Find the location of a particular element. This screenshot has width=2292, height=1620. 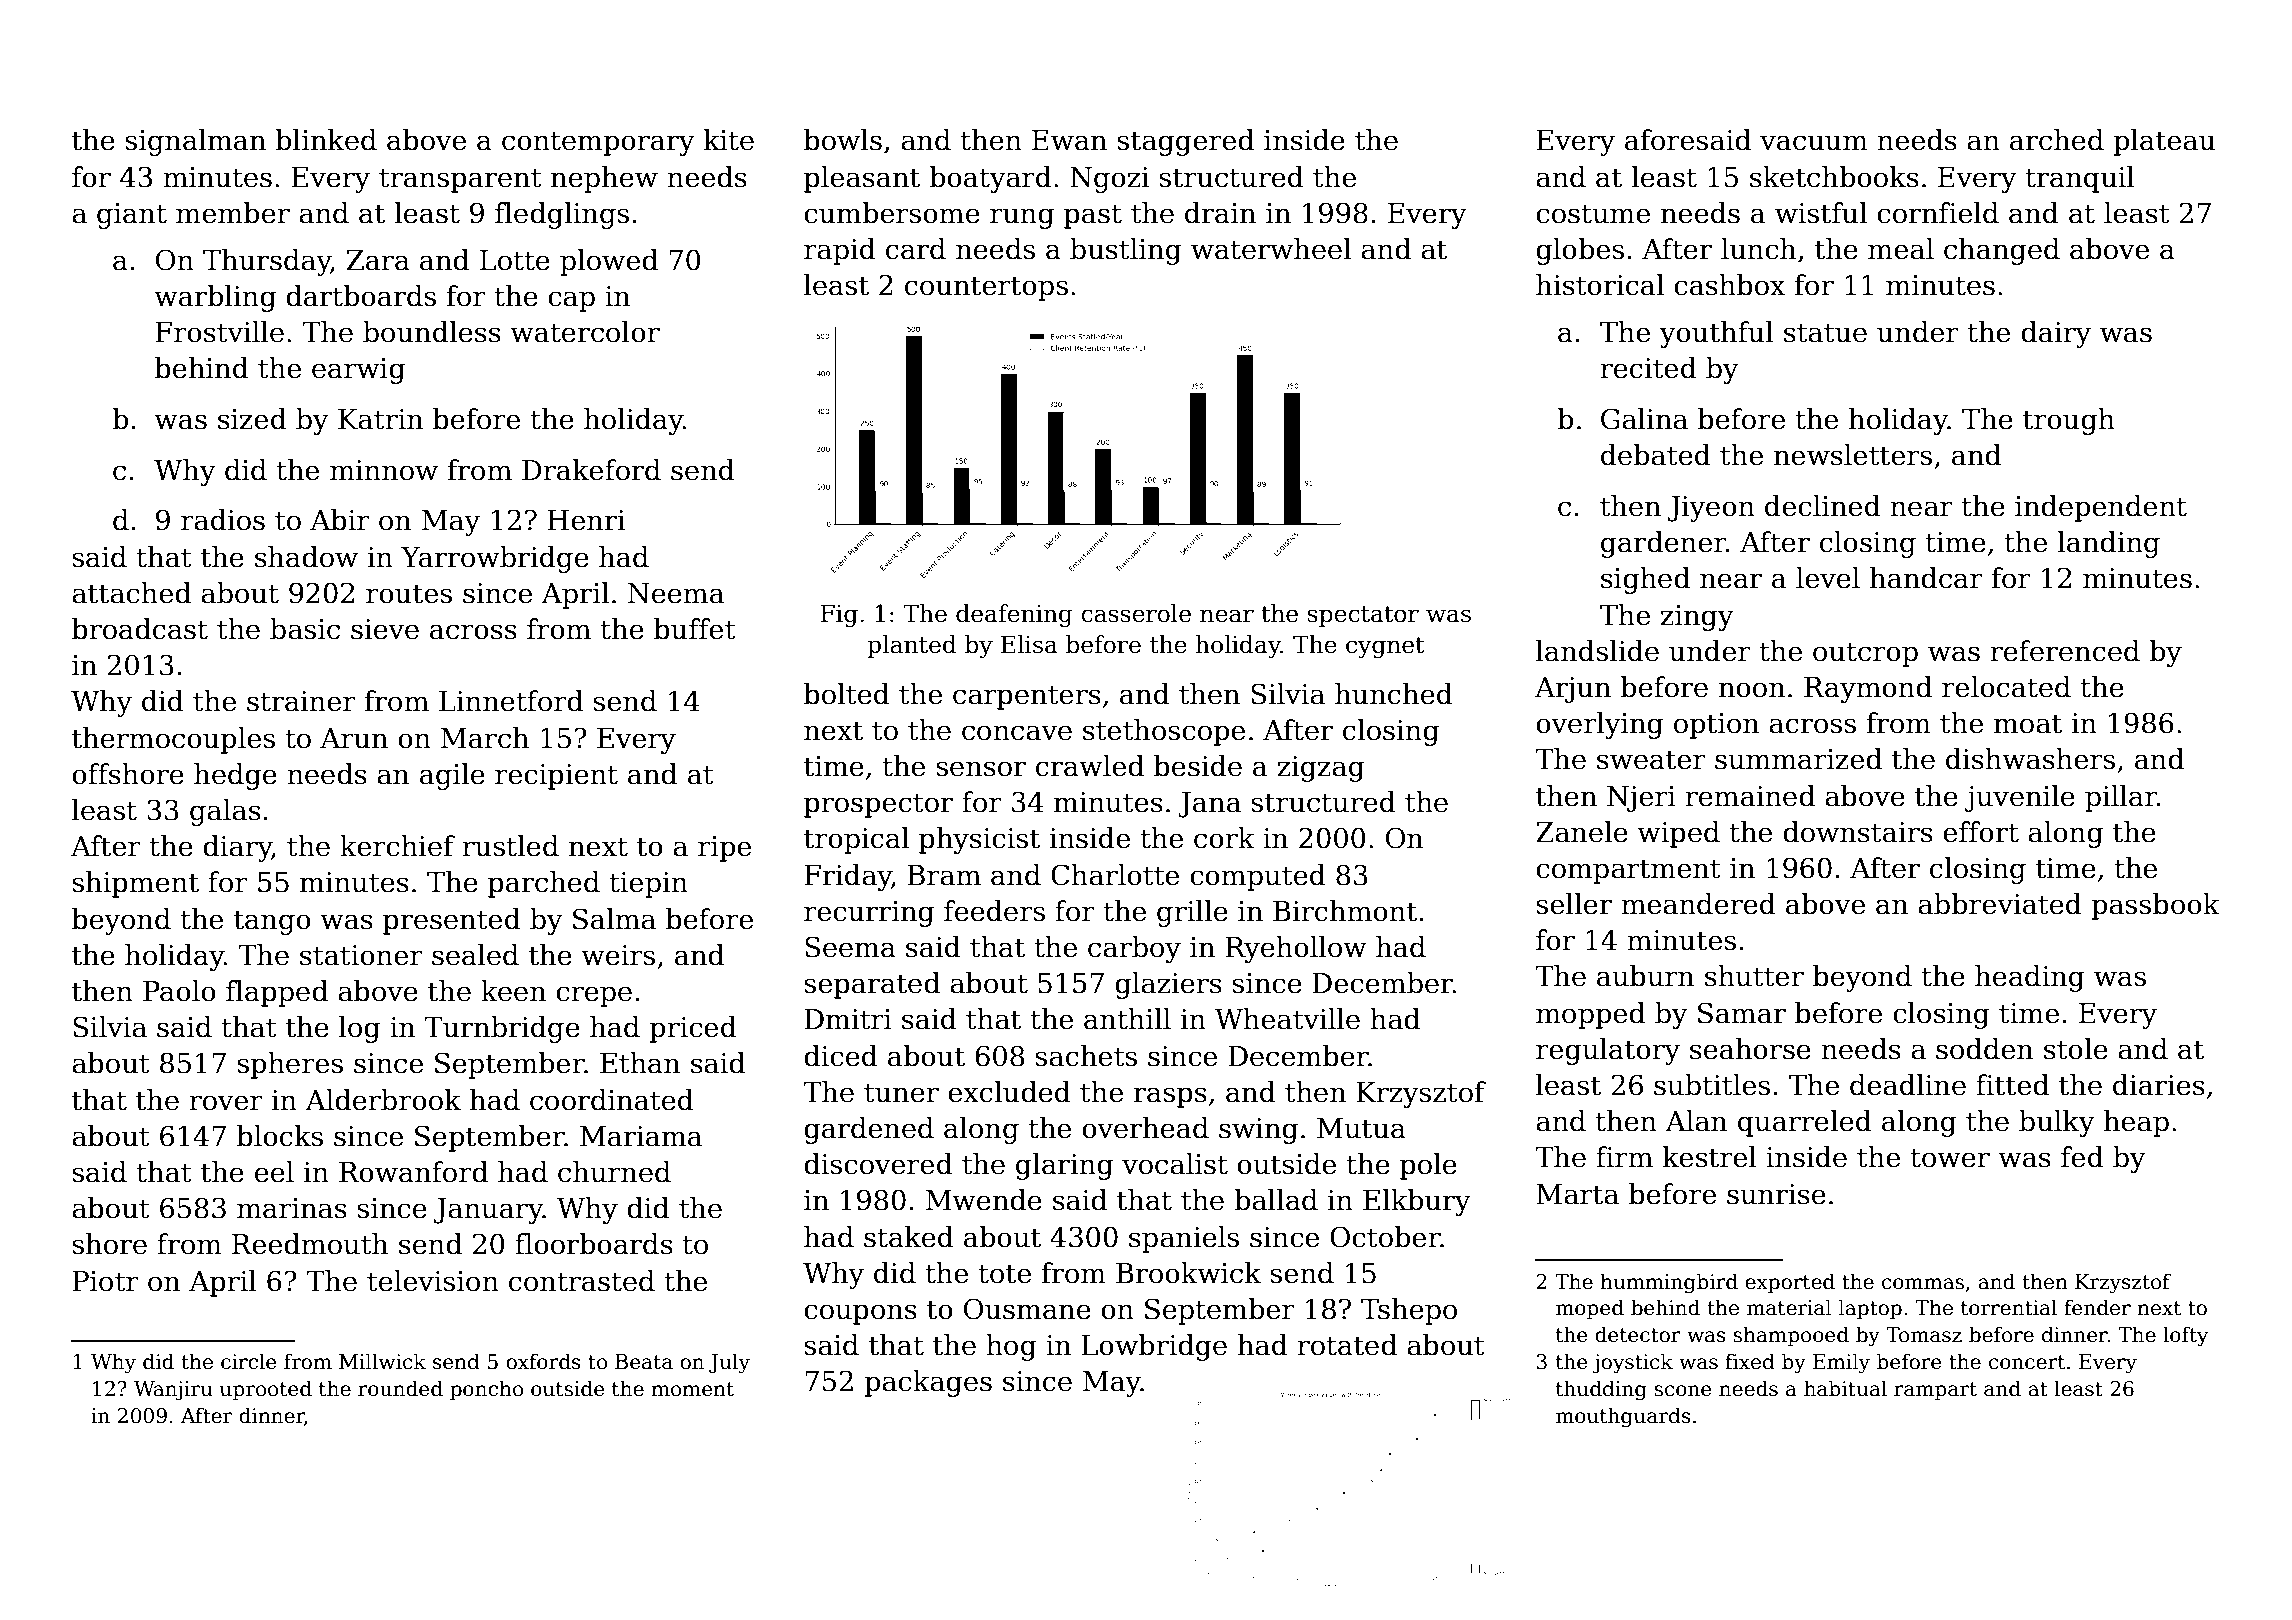

mouthguards is located at coordinates (1623, 1417).
